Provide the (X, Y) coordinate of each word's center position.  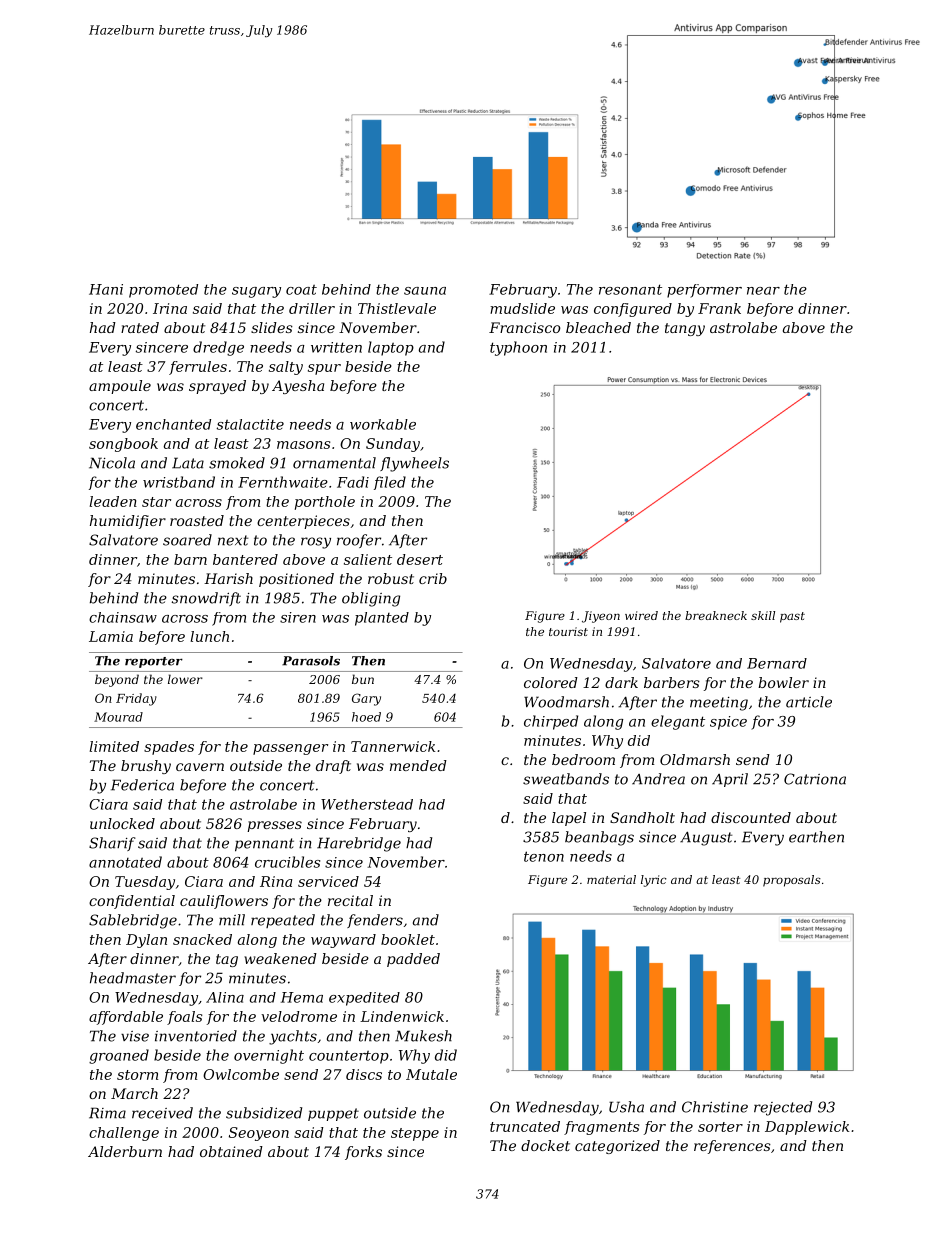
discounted (751, 817)
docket (545, 1145)
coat (301, 290)
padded (413, 960)
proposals (792, 881)
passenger (290, 749)
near (763, 291)
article (809, 702)
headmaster (133, 978)
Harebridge (359, 844)
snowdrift (206, 599)
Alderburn (125, 1151)
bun (363, 679)
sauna (425, 291)
